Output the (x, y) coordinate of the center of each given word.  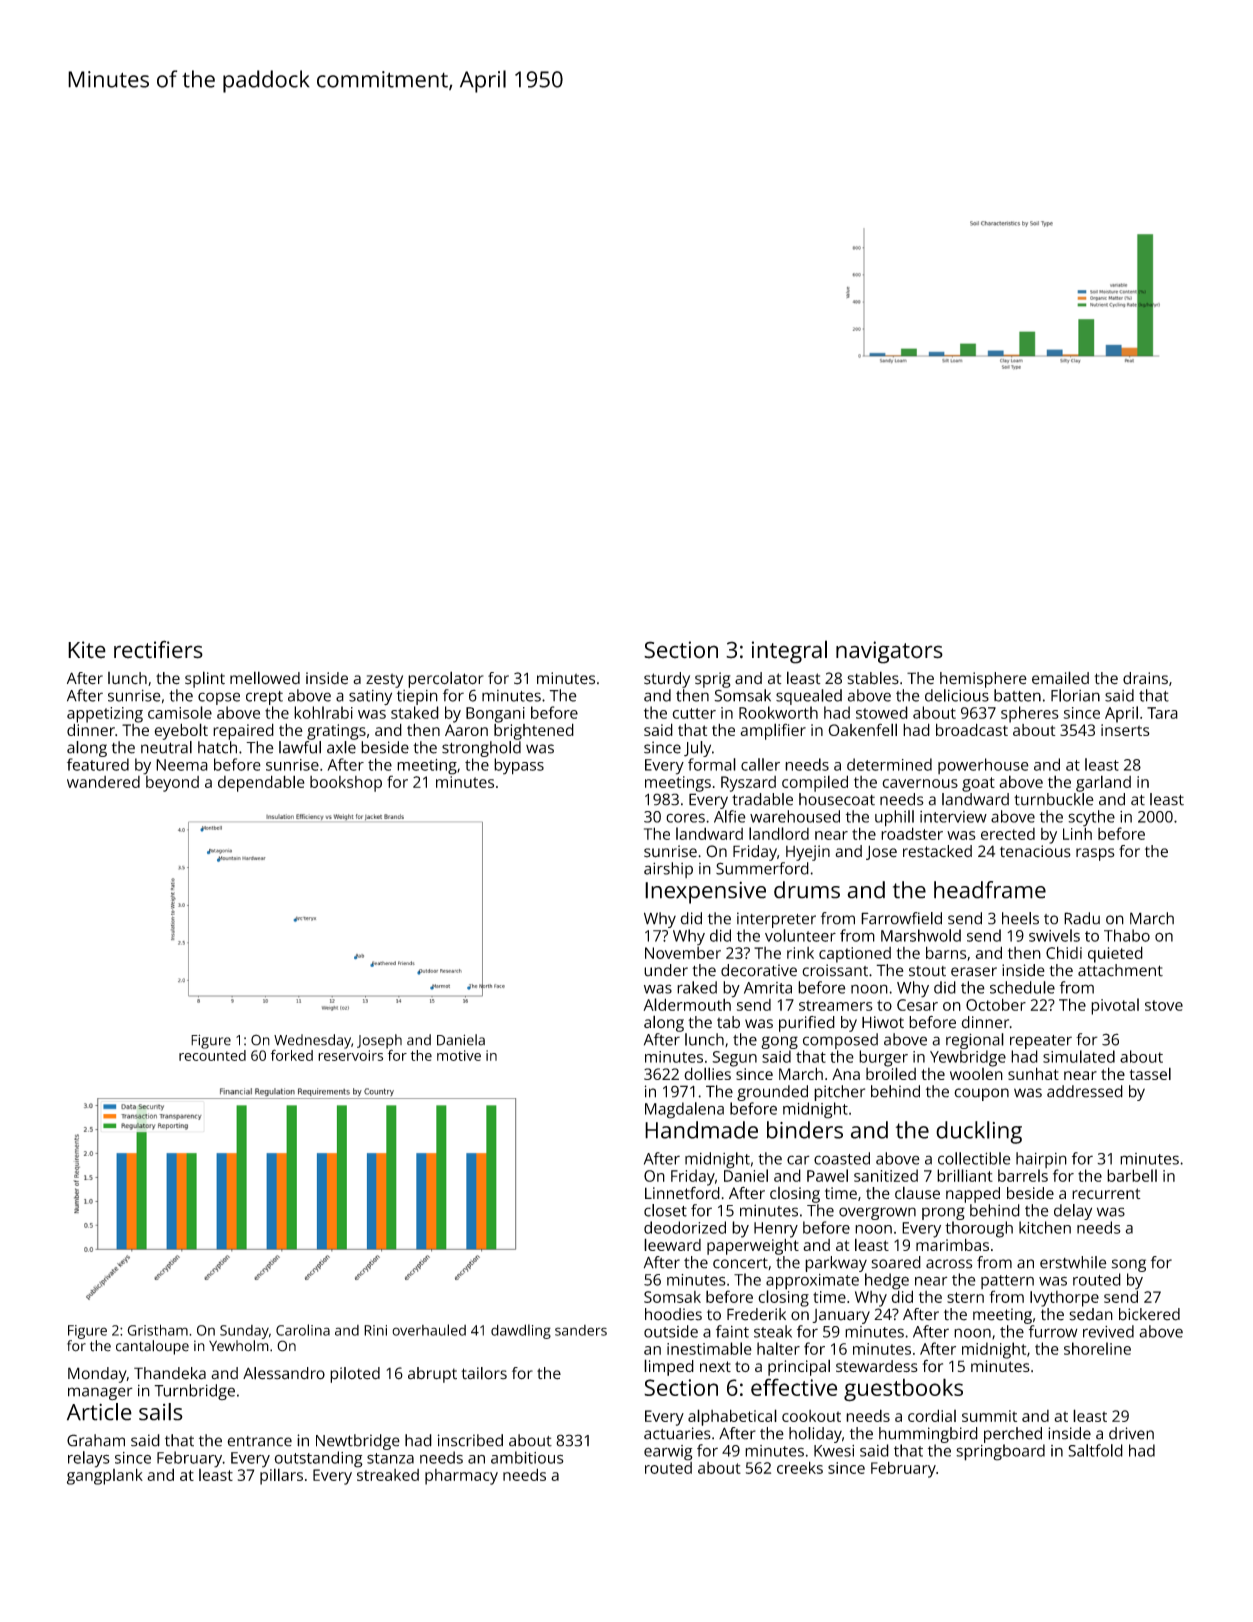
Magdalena (684, 1110)
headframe (990, 890)
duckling (979, 1132)
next (715, 1366)
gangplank (105, 1476)
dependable (261, 783)
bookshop (346, 784)
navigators (889, 652)
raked (697, 987)
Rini (375, 1330)
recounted (212, 1055)
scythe (1091, 818)
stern (965, 1297)
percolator (446, 679)
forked (292, 1055)
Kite (87, 650)
